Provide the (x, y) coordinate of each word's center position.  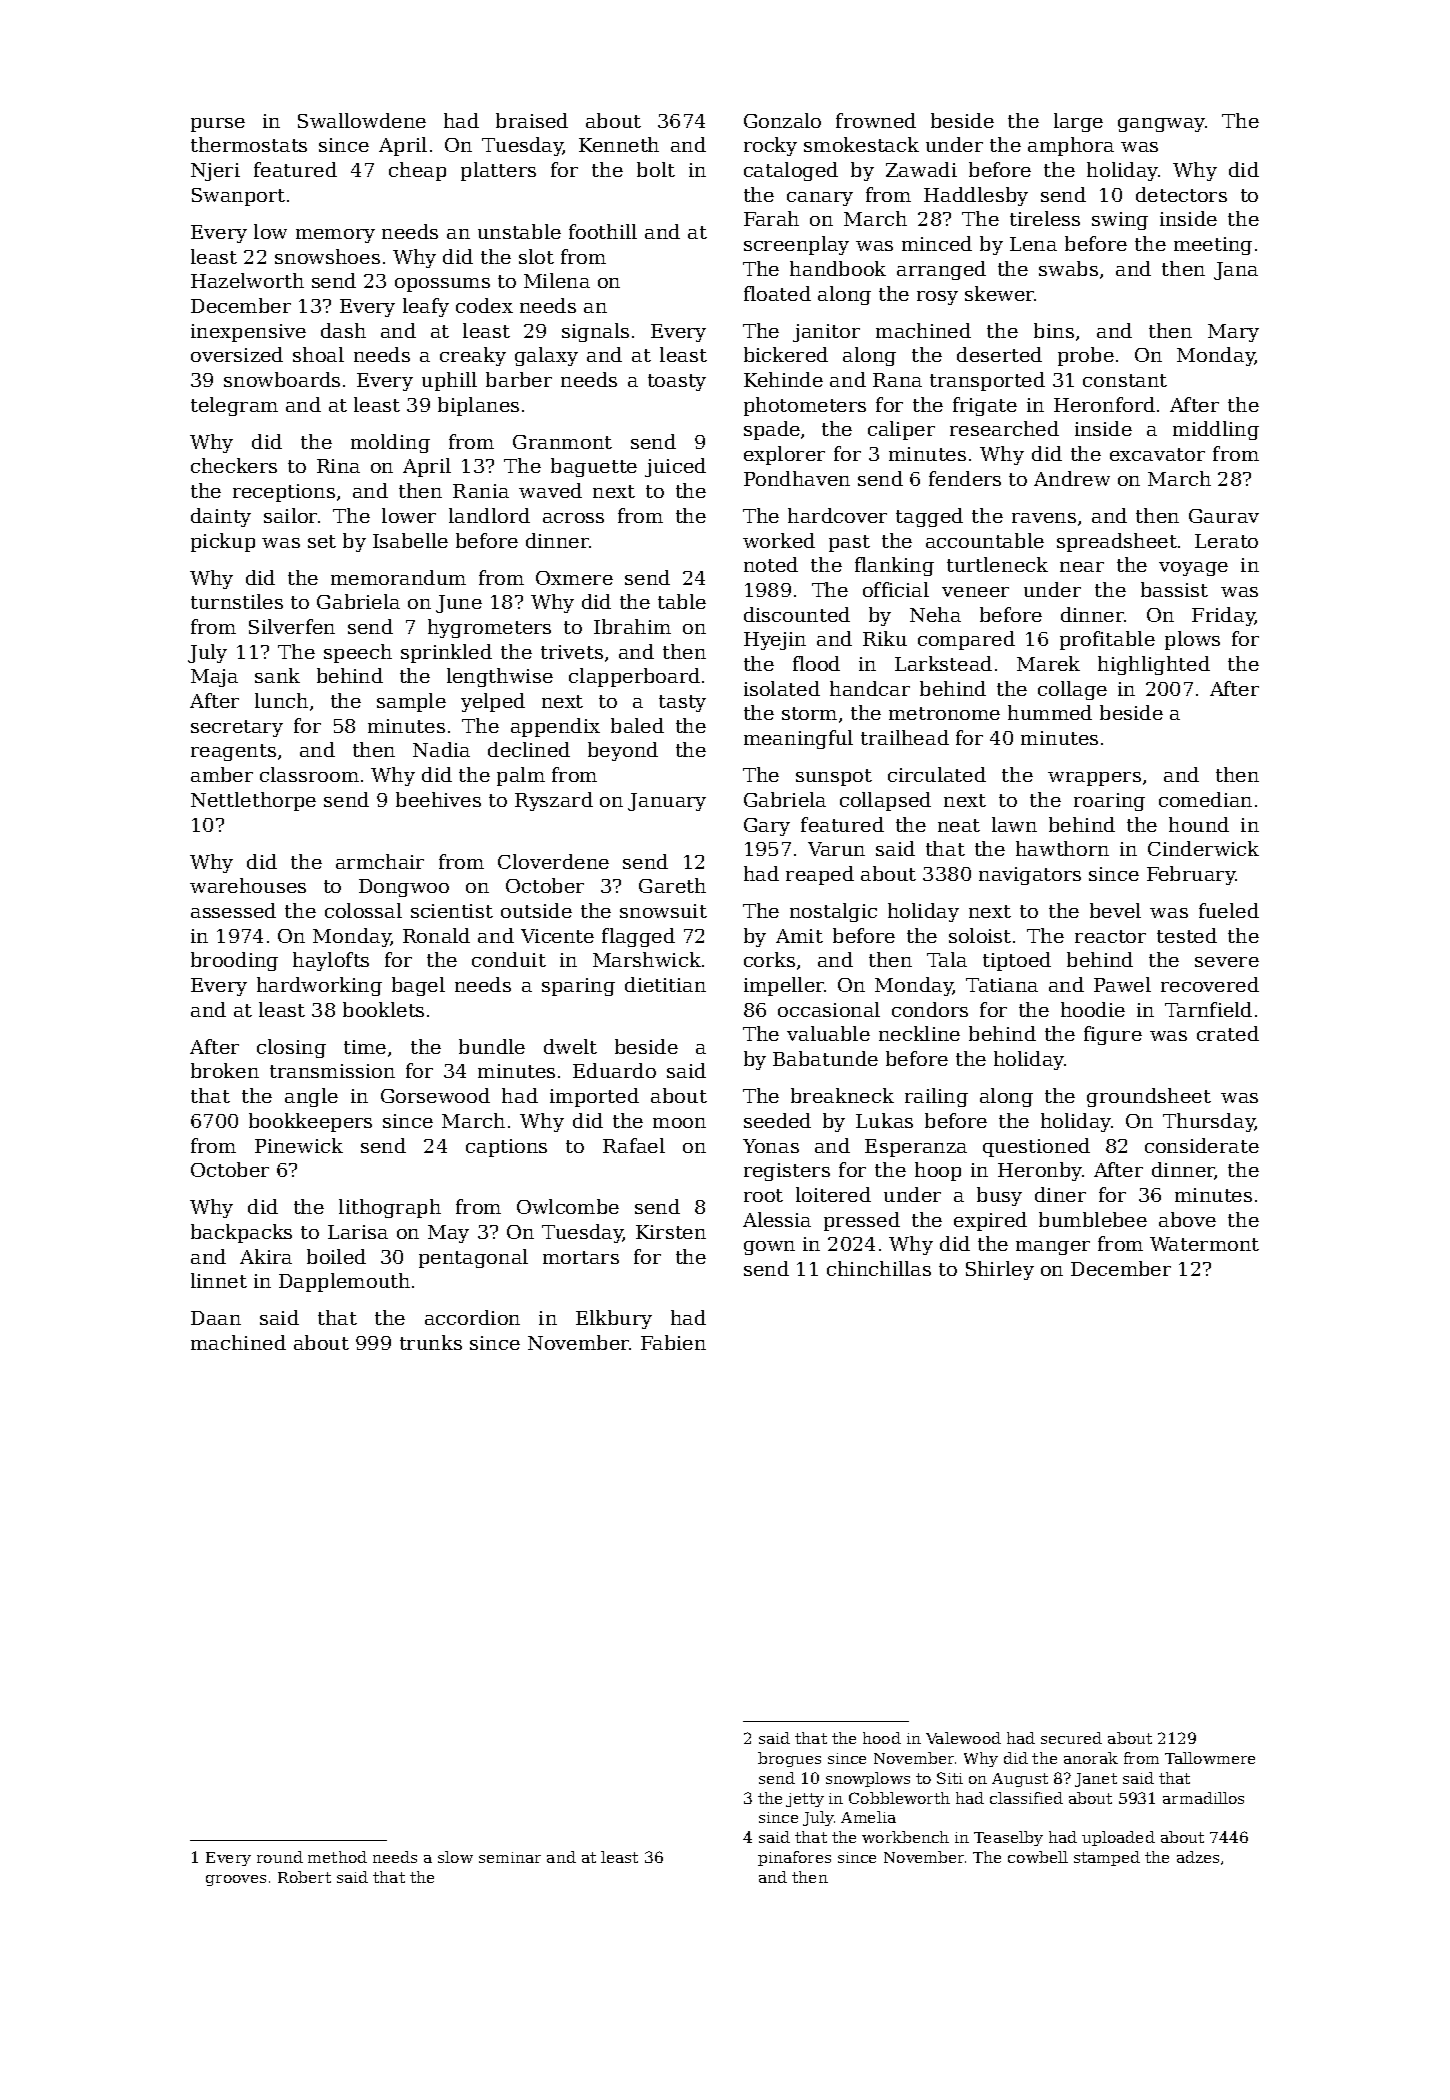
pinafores (794, 1858)
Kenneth (619, 144)
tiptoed (1017, 961)
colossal (363, 910)
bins (1054, 330)
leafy (426, 307)
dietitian (665, 984)
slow (455, 1857)
